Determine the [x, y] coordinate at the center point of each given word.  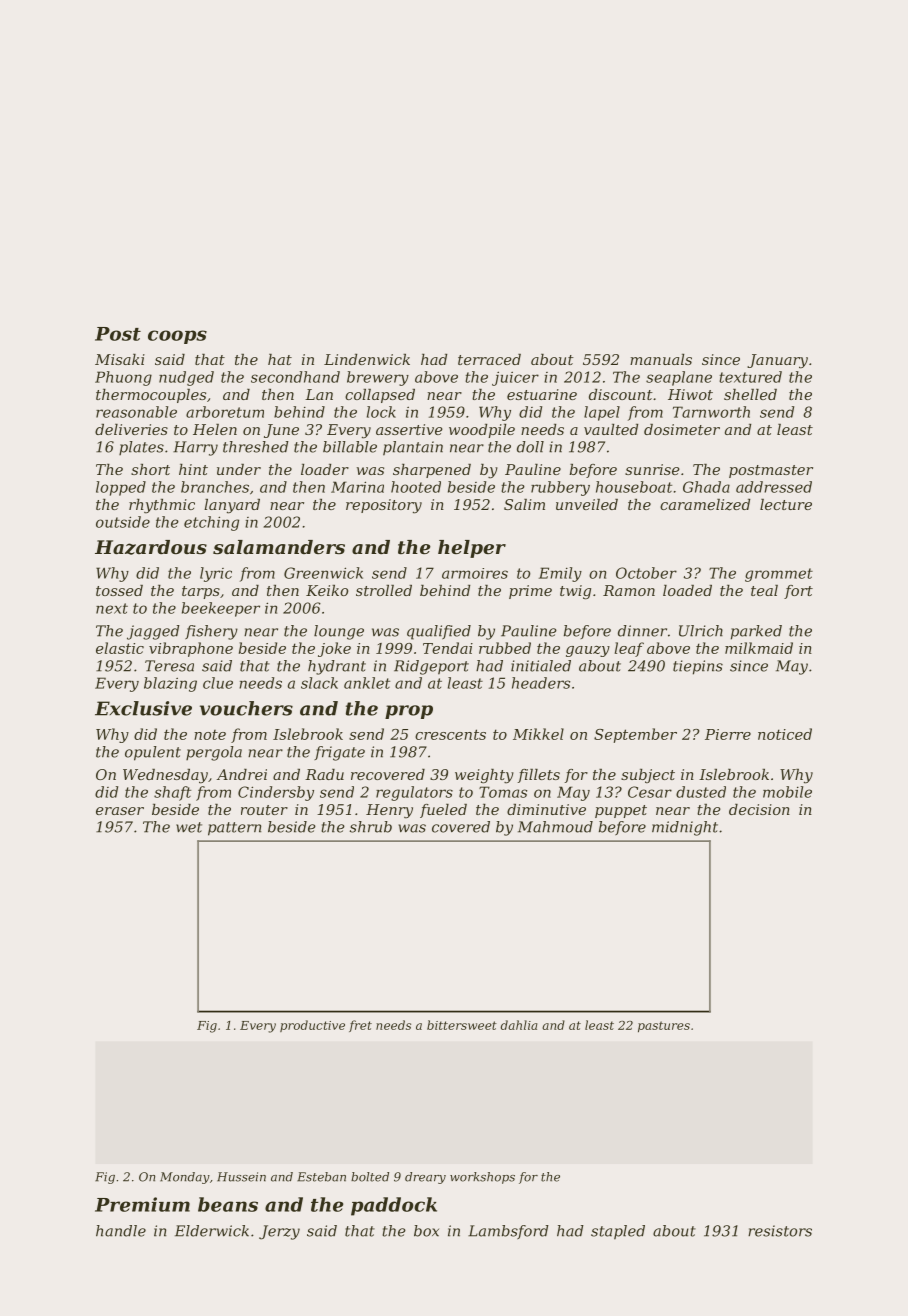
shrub [371, 827]
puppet [621, 811]
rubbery [560, 488]
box [426, 1231]
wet [189, 827]
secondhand [295, 377]
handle [121, 1231]
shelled [750, 394]
